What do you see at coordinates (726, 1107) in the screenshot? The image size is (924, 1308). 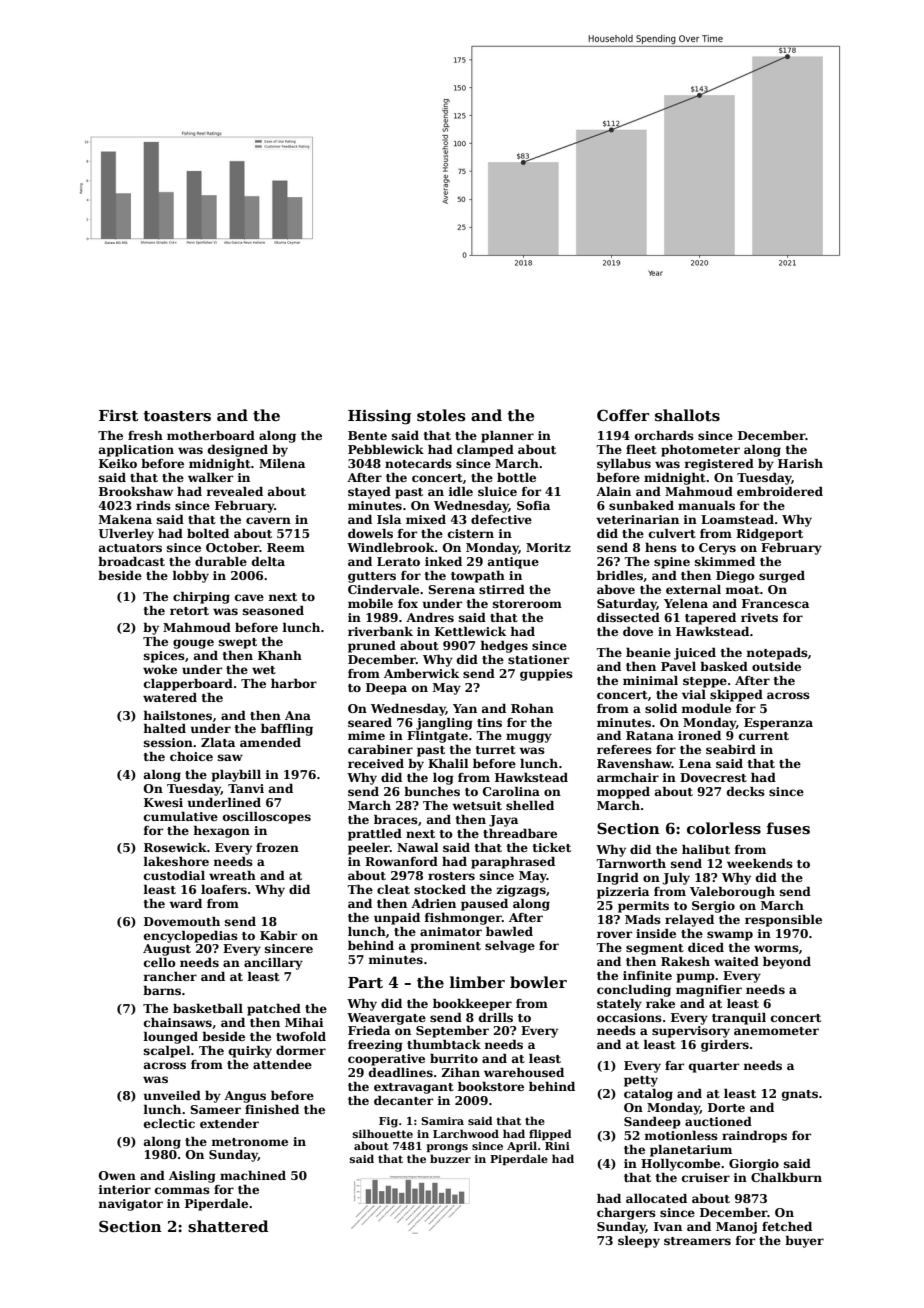 I see `Dorte` at bounding box center [726, 1107].
